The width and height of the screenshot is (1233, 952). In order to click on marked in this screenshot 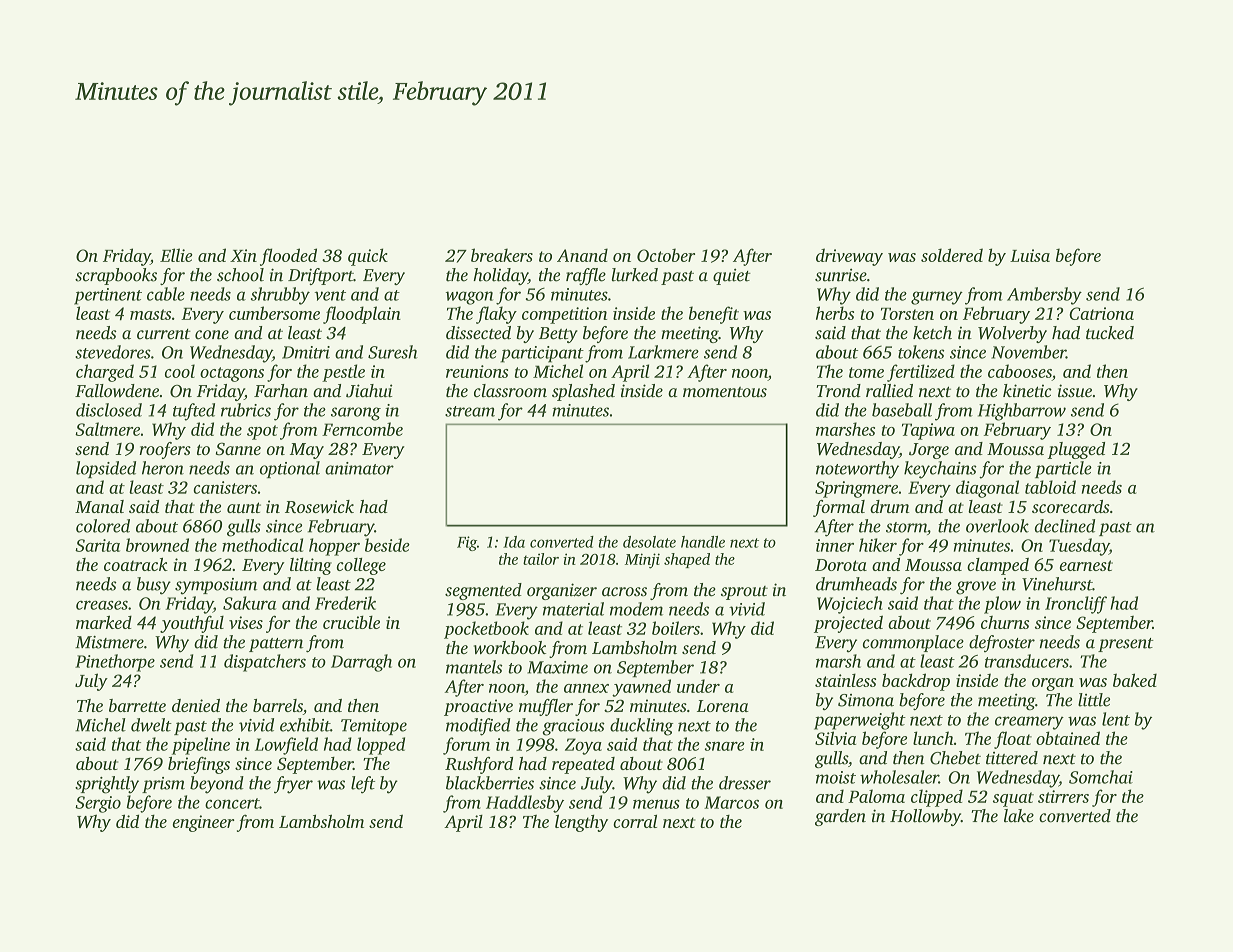, I will do `click(104, 622)`.
